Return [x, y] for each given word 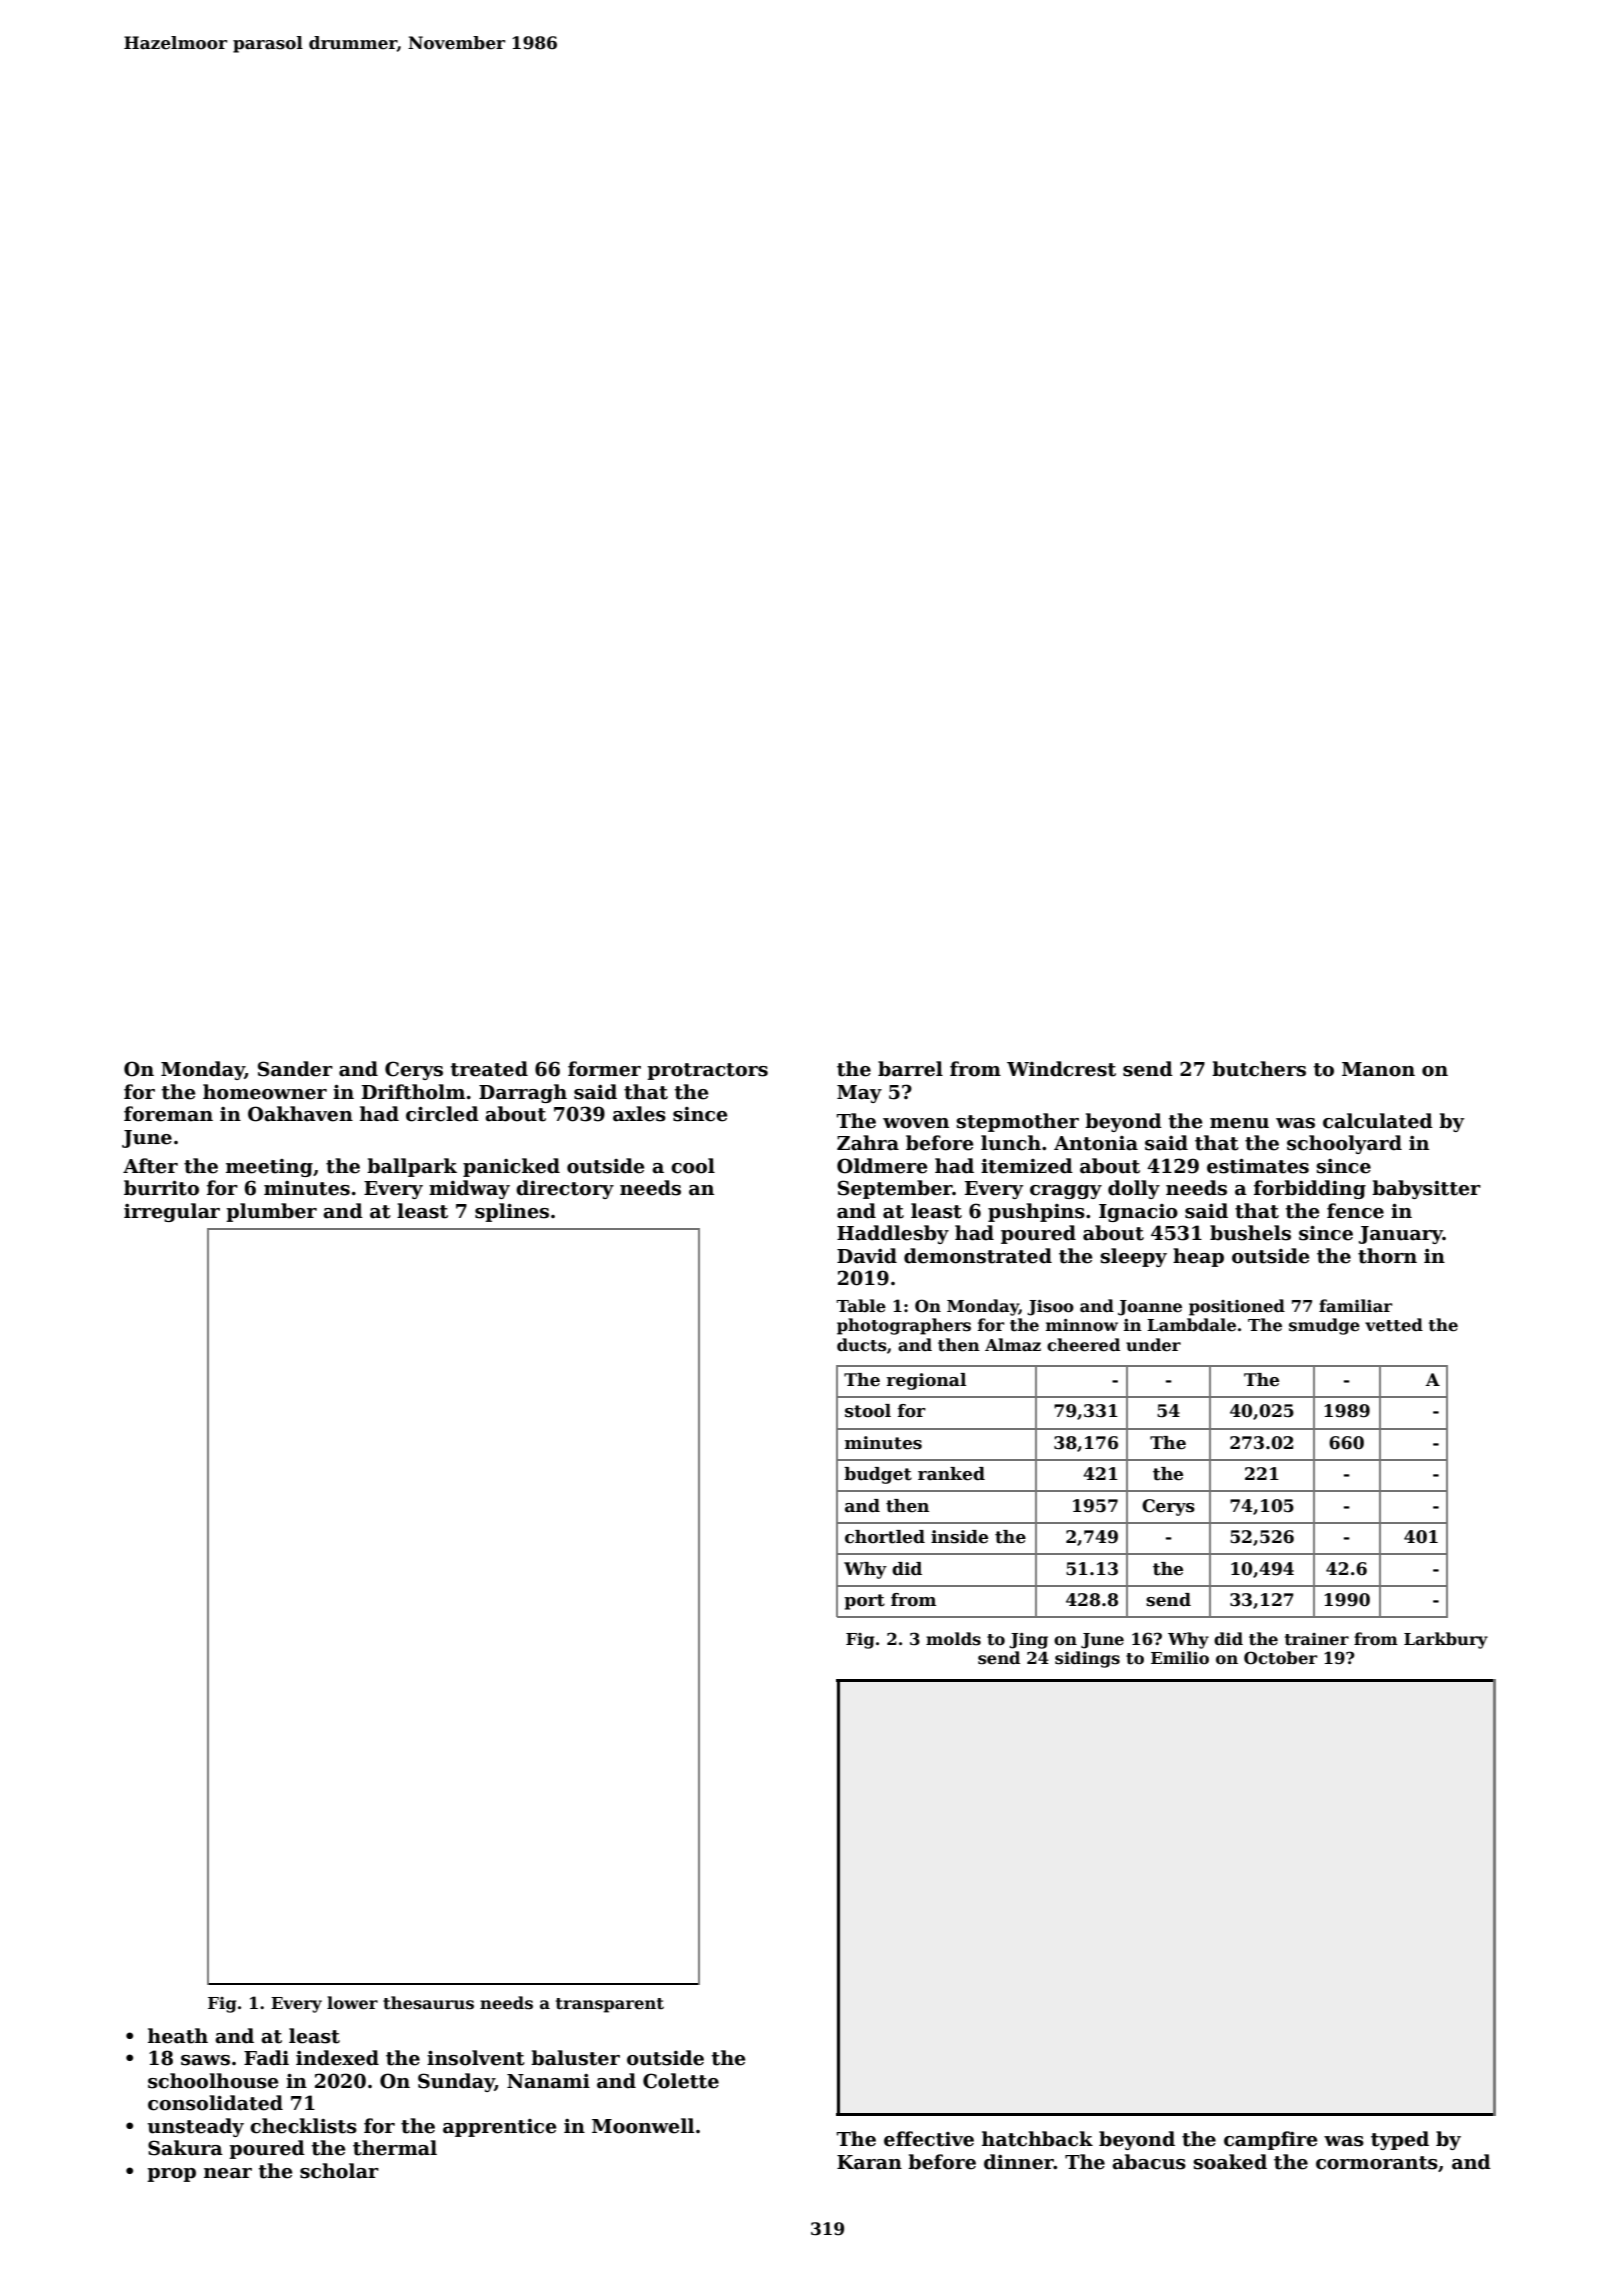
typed [1400, 2140]
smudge [1324, 1326]
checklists [303, 2126]
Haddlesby [893, 1234]
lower [352, 2003]
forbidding [1310, 1189]
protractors [707, 1071]
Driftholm [413, 1092]
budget [878, 1475]
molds [953, 1639]
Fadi [266, 2058]
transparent [610, 2005]
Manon [1378, 1069]
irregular [172, 1212]
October [1280, 1658]
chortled [885, 1537]
